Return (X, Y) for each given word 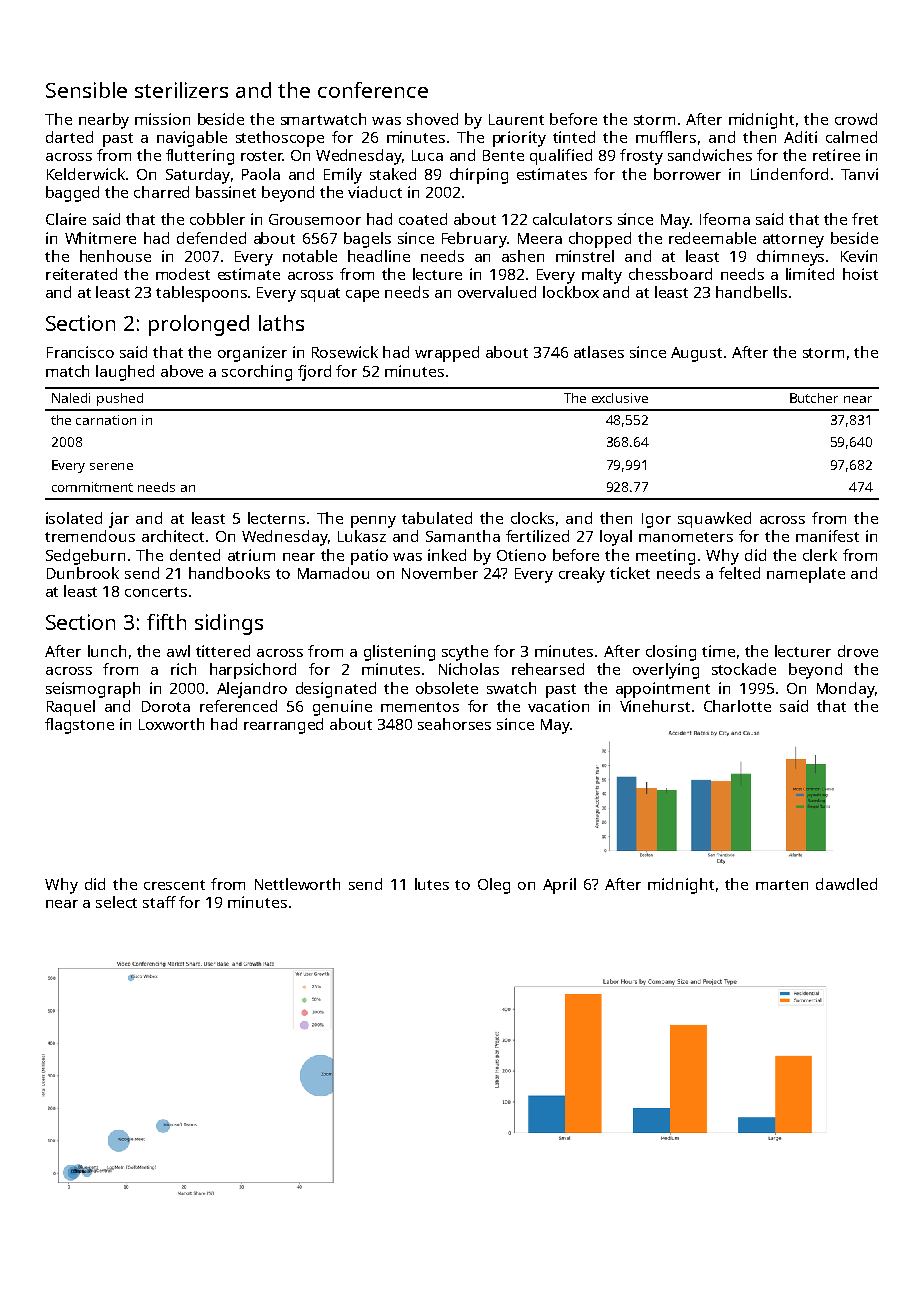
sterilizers (181, 90)
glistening (399, 653)
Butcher (814, 398)
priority (519, 139)
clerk (820, 555)
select (116, 902)
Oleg (494, 886)
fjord (314, 373)
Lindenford (789, 174)
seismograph (93, 690)
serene (111, 466)
